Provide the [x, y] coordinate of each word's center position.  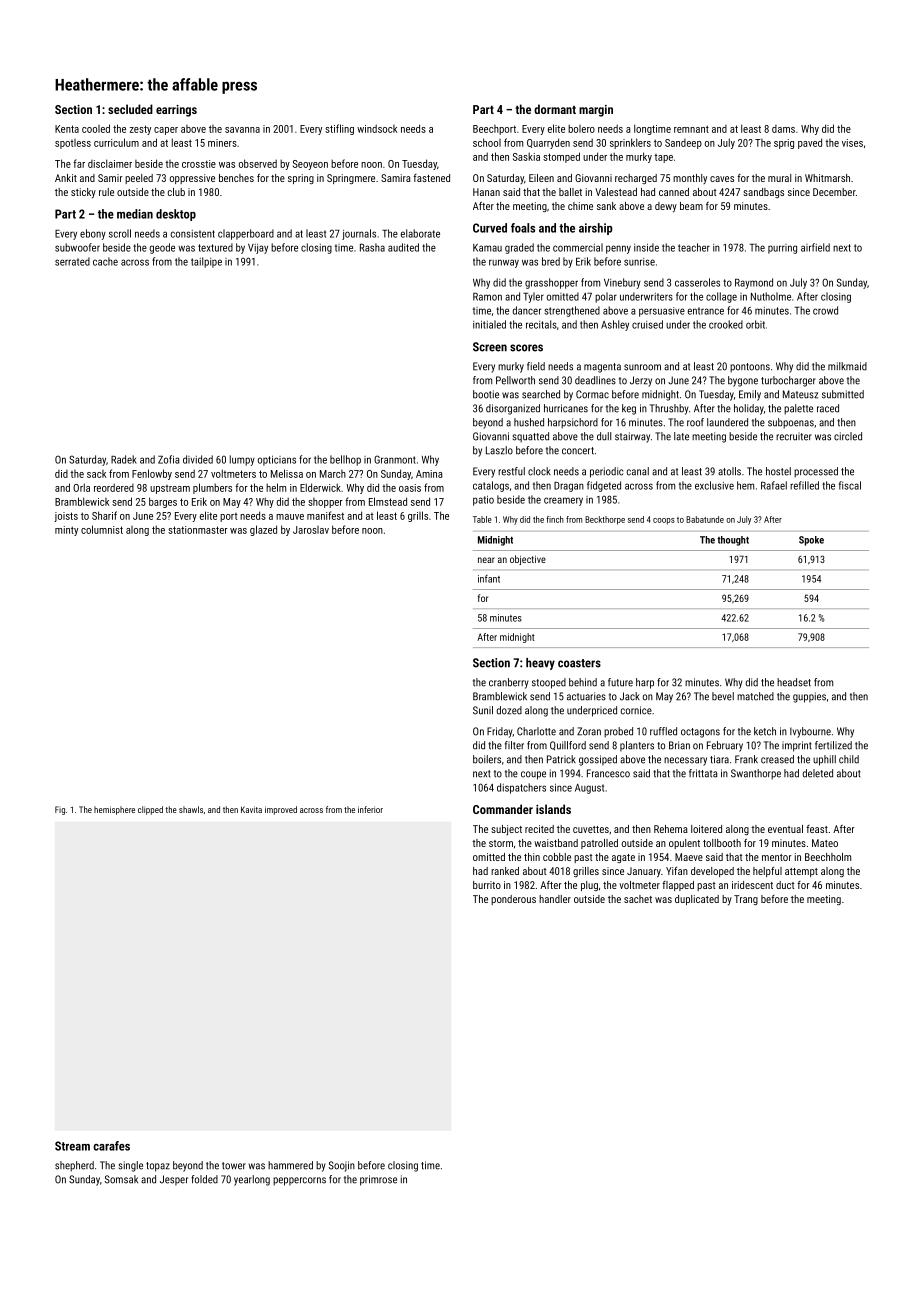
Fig [60, 810]
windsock [377, 128]
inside [646, 247]
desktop [176, 215]
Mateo [825, 843]
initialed [489, 324]
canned [674, 192]
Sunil [483, 710]
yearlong [252, 1180]
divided [198, 459]
